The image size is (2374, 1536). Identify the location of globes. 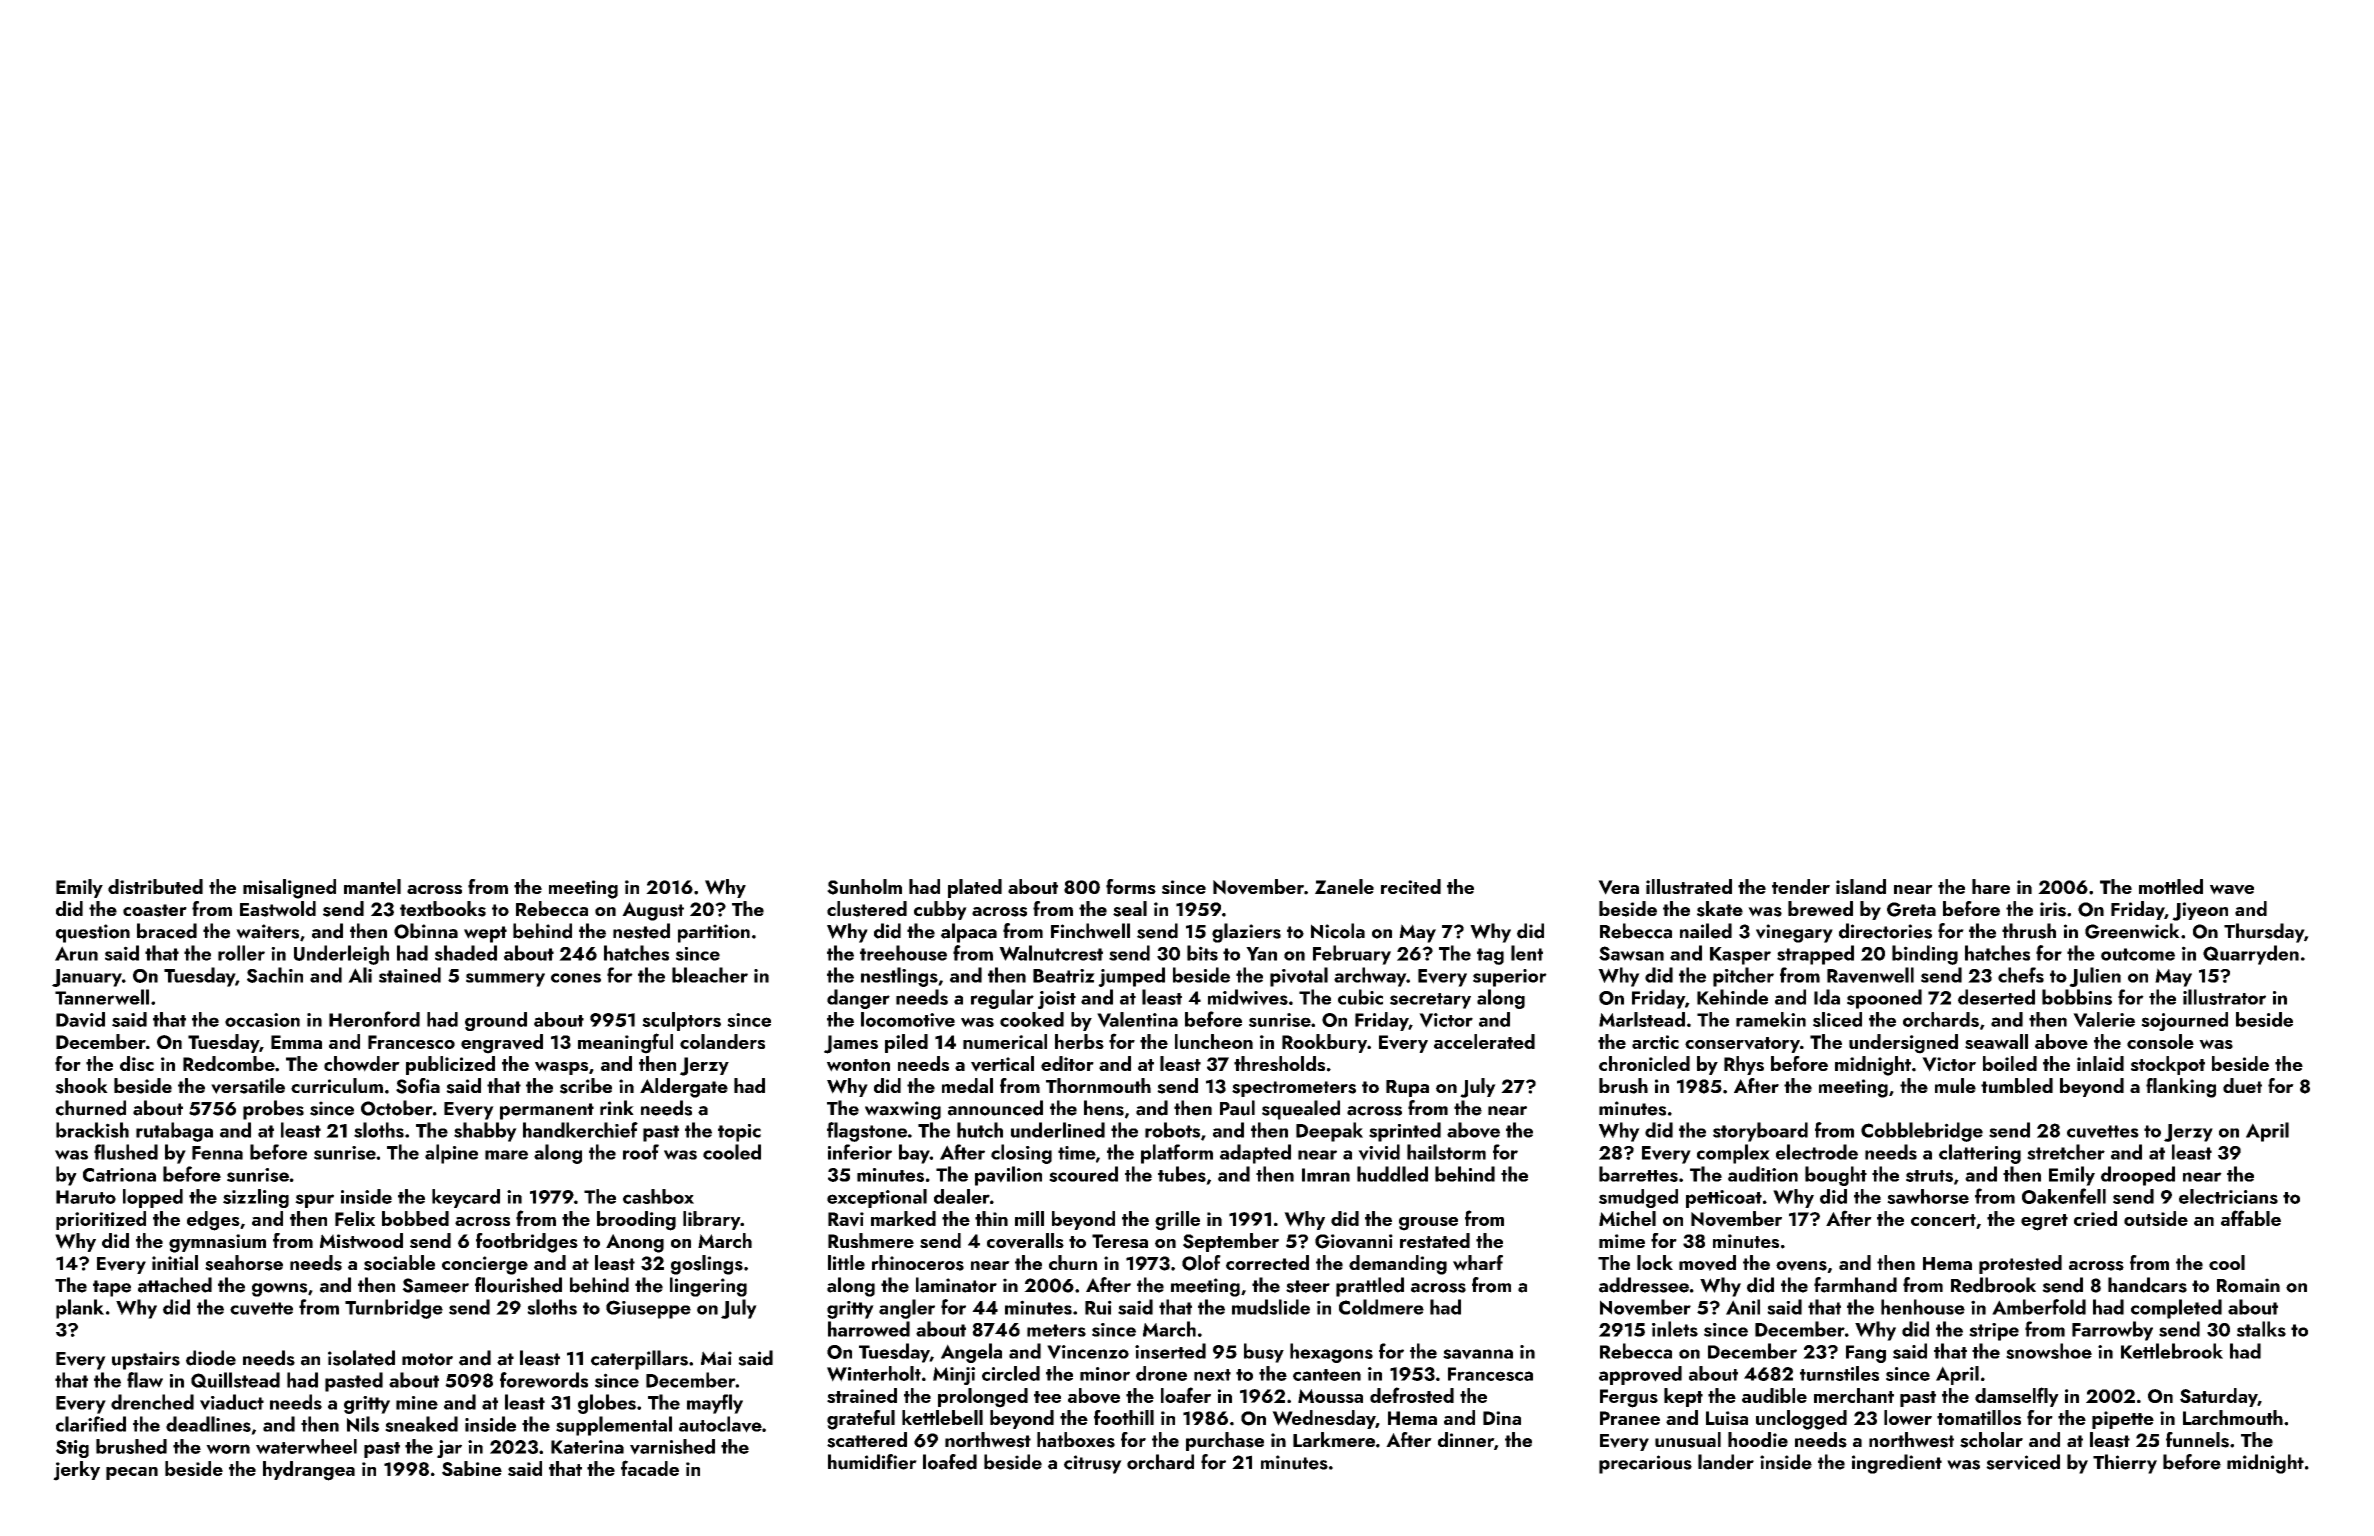
(607, 1404).
